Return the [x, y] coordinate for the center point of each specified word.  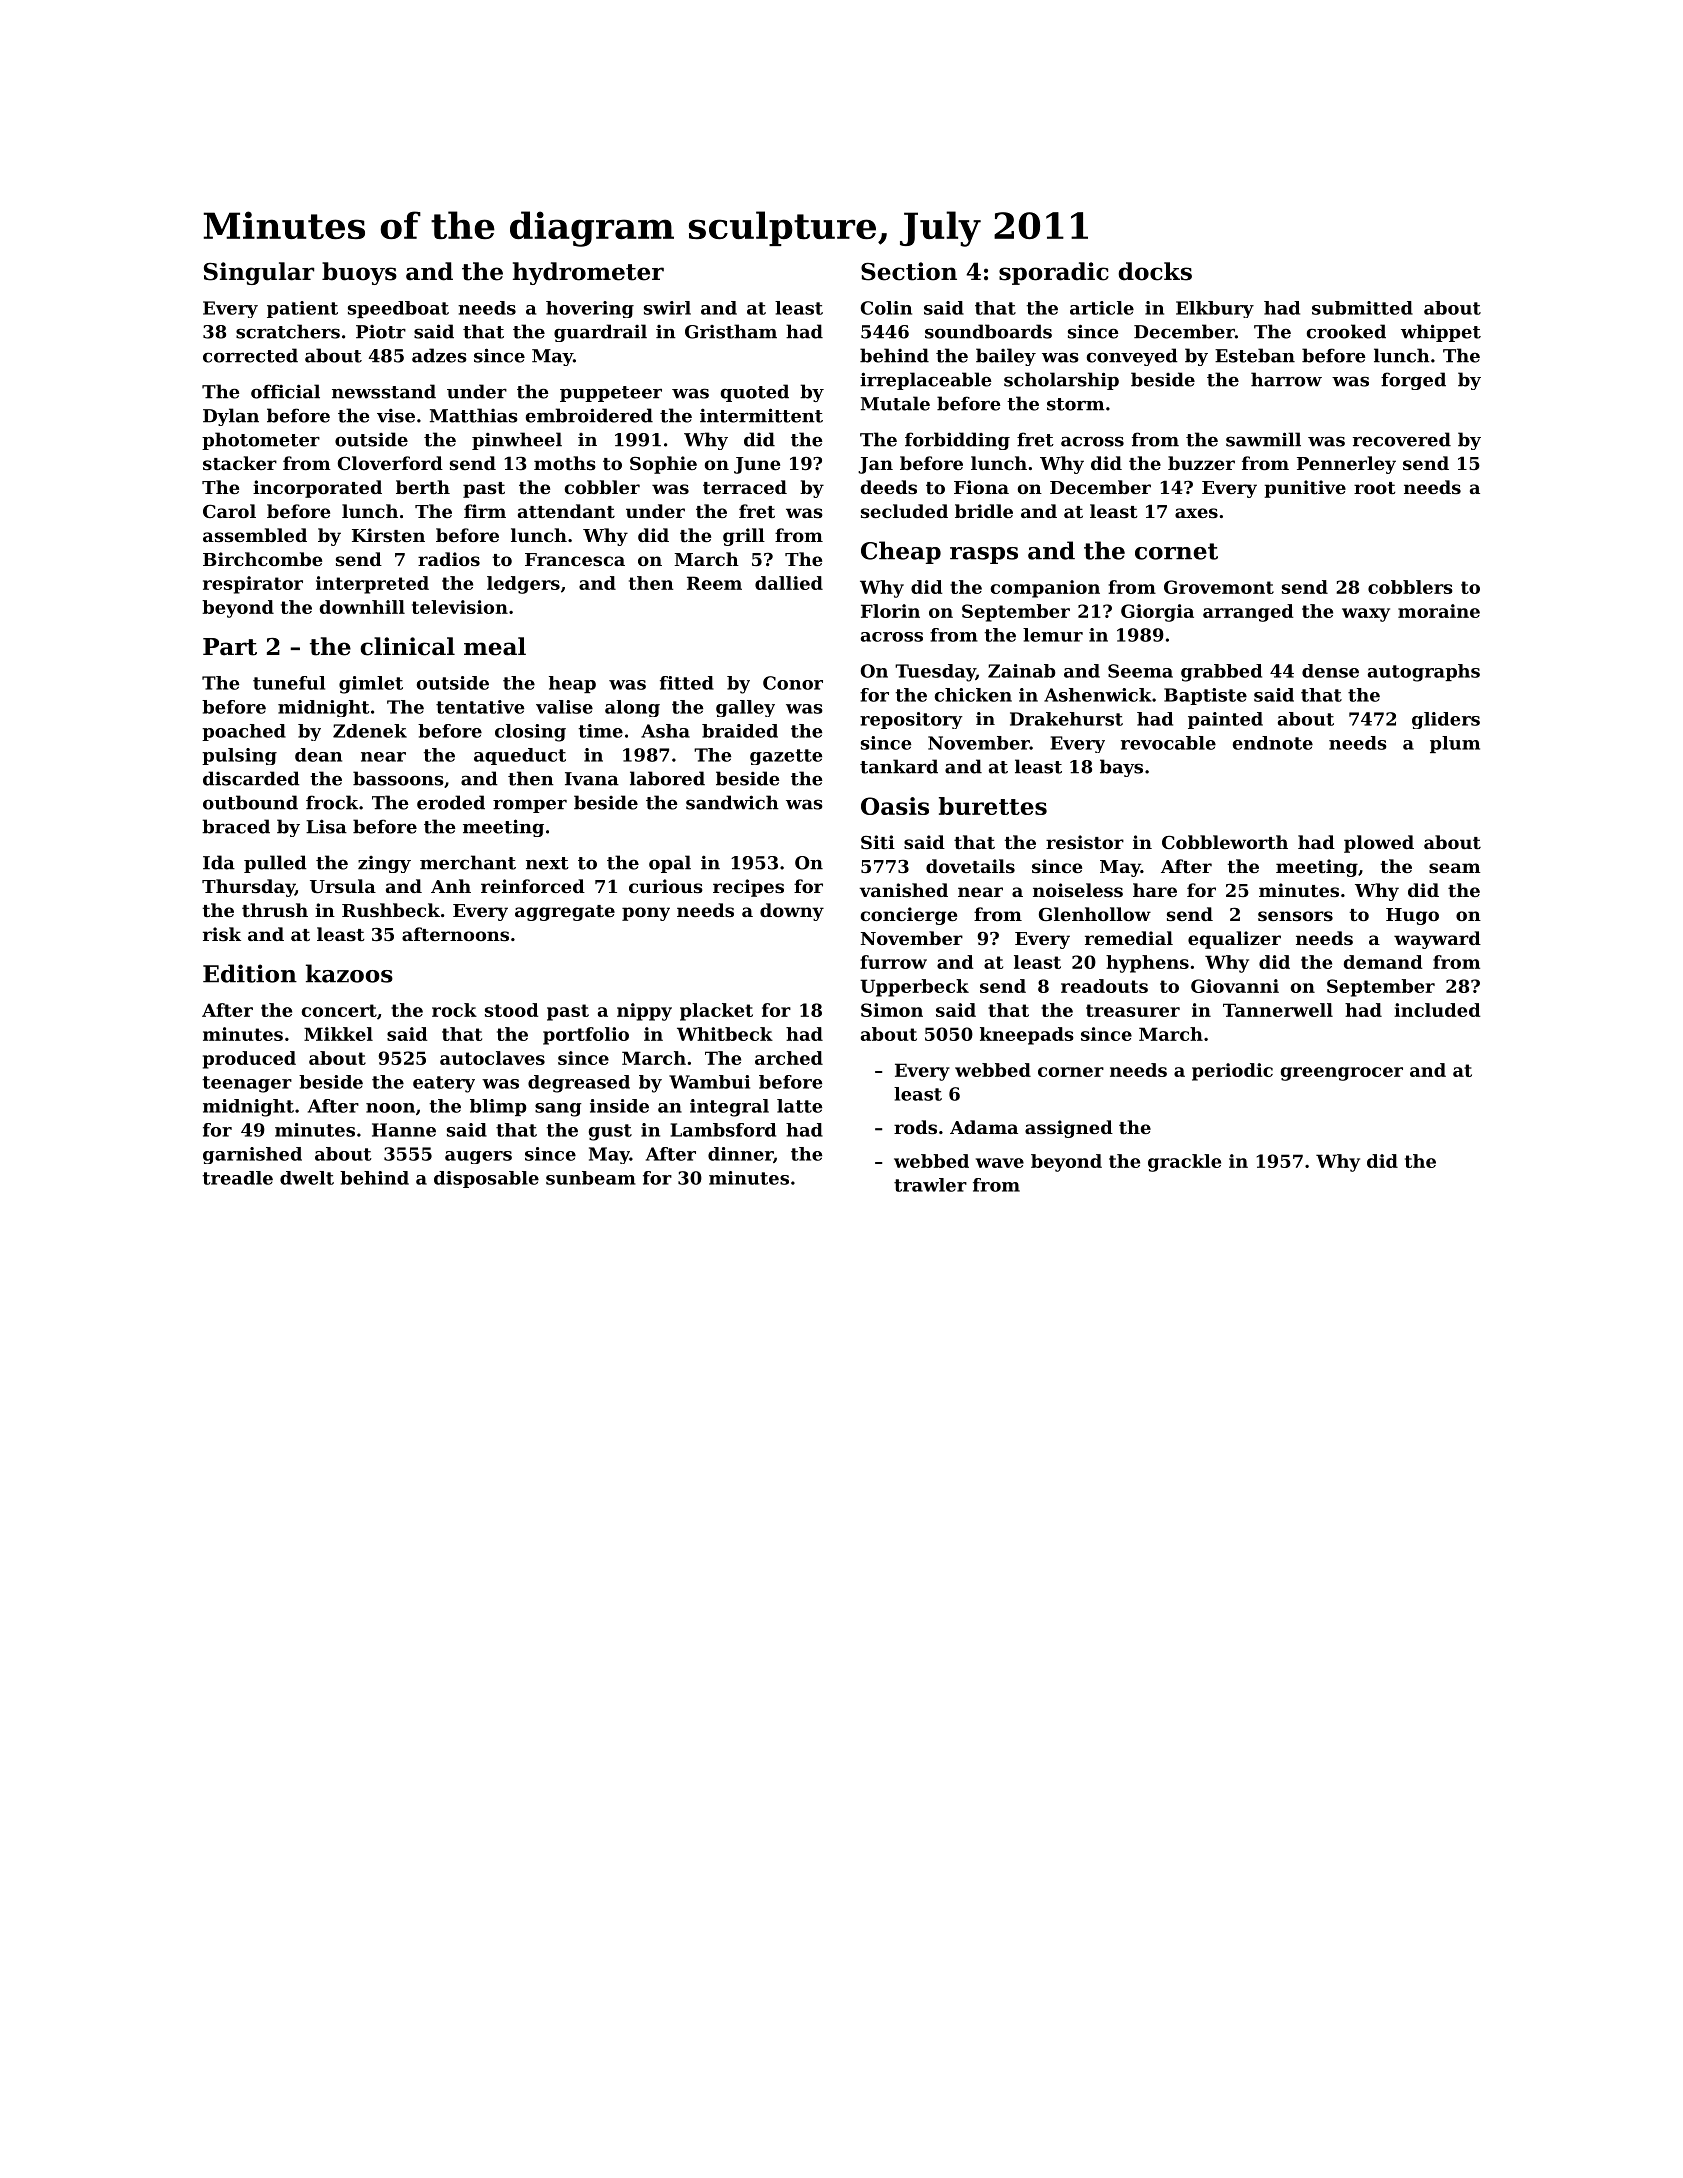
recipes [748, 888]
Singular [259, 273]
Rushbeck [391, 910]
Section [909, 271]
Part [230, 647]
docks [1155, 271]
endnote [1273, 743]
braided [740, 731]
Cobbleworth [1225, 842]
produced [249, 1060]
